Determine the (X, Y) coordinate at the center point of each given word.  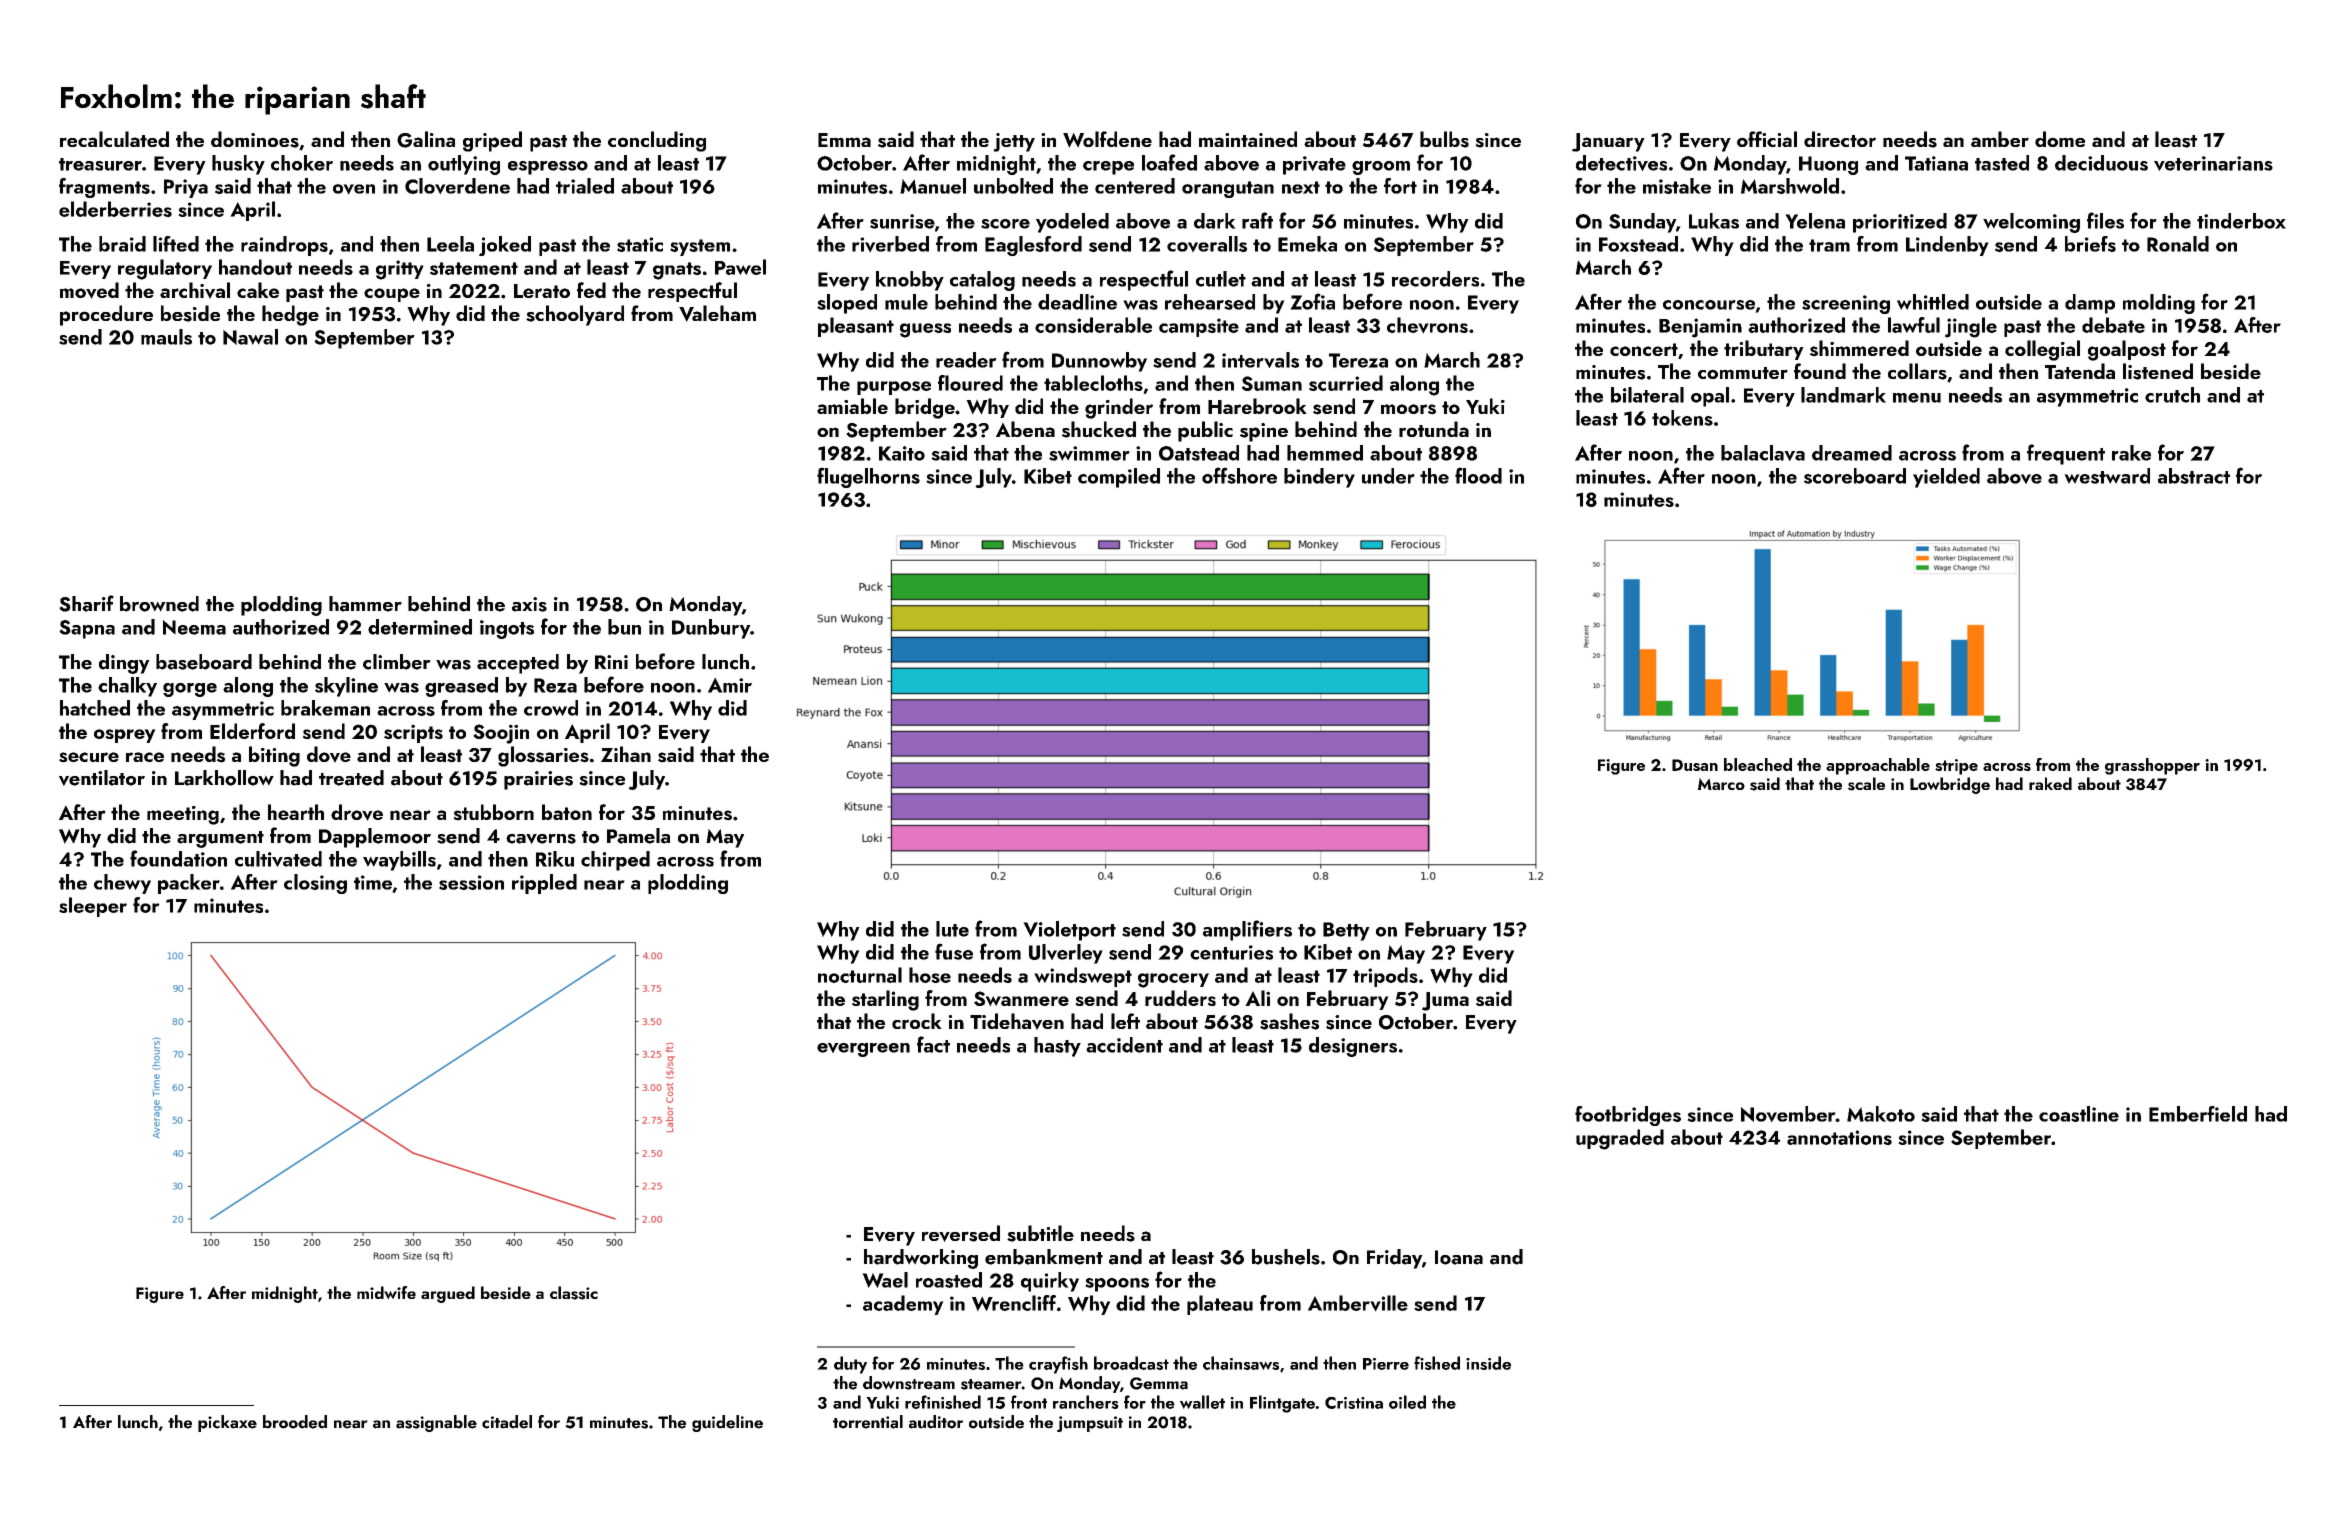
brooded (295, 1422)
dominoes (255, 139)
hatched (95, 708)
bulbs (1444, 139)
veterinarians (2213, 163)
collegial (2042, 350)
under (1388, 476)
